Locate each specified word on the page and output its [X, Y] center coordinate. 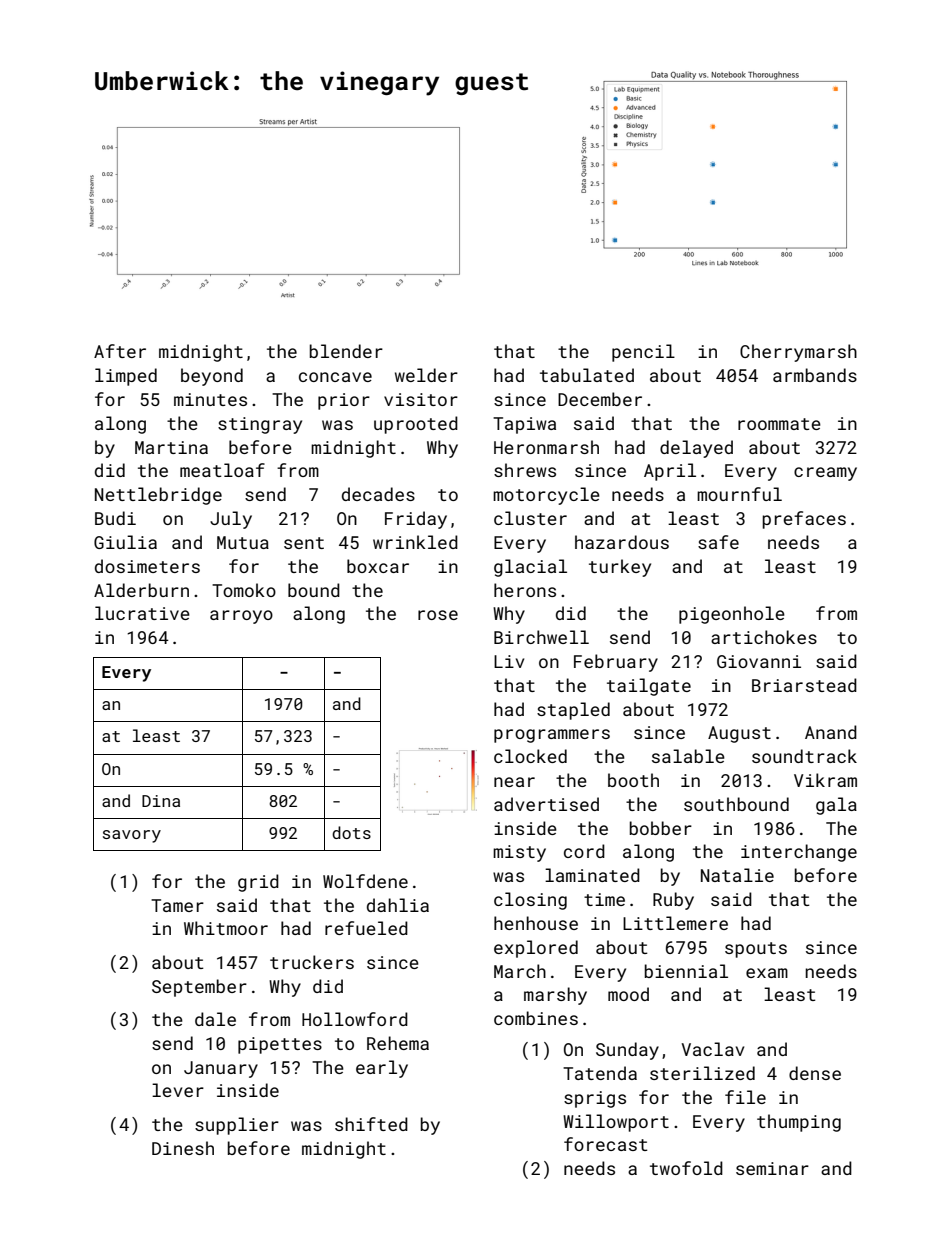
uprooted [416, 425]
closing [530, 901]
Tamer [177, 905]
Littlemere [675, 923]
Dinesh [183, 1148]
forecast [606, 1144]
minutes [210, 399]
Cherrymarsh [798, 353]
